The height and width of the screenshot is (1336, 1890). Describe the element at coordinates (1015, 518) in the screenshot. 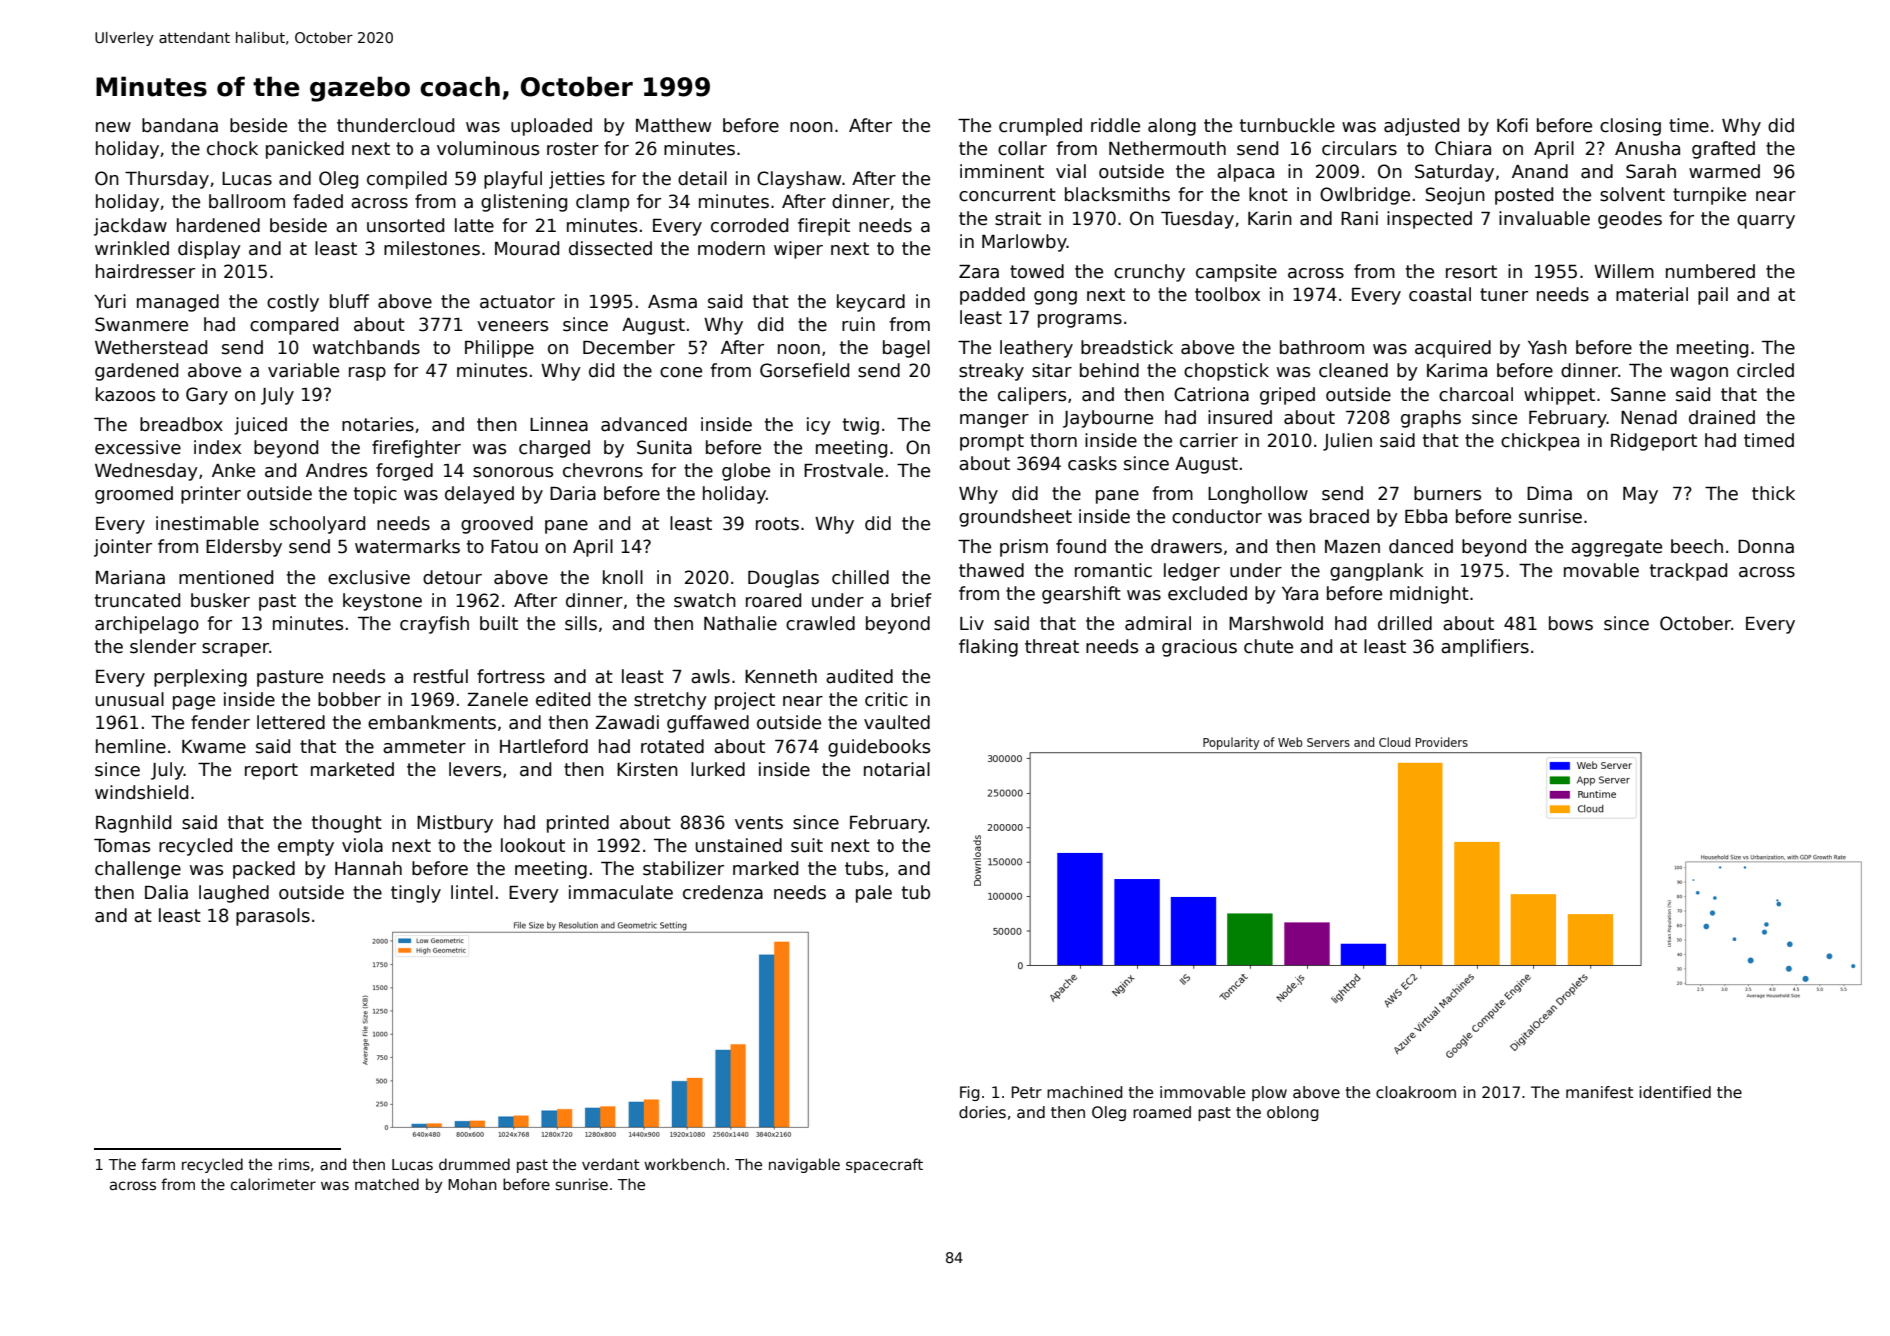

I see `groundsheet` at that location.
